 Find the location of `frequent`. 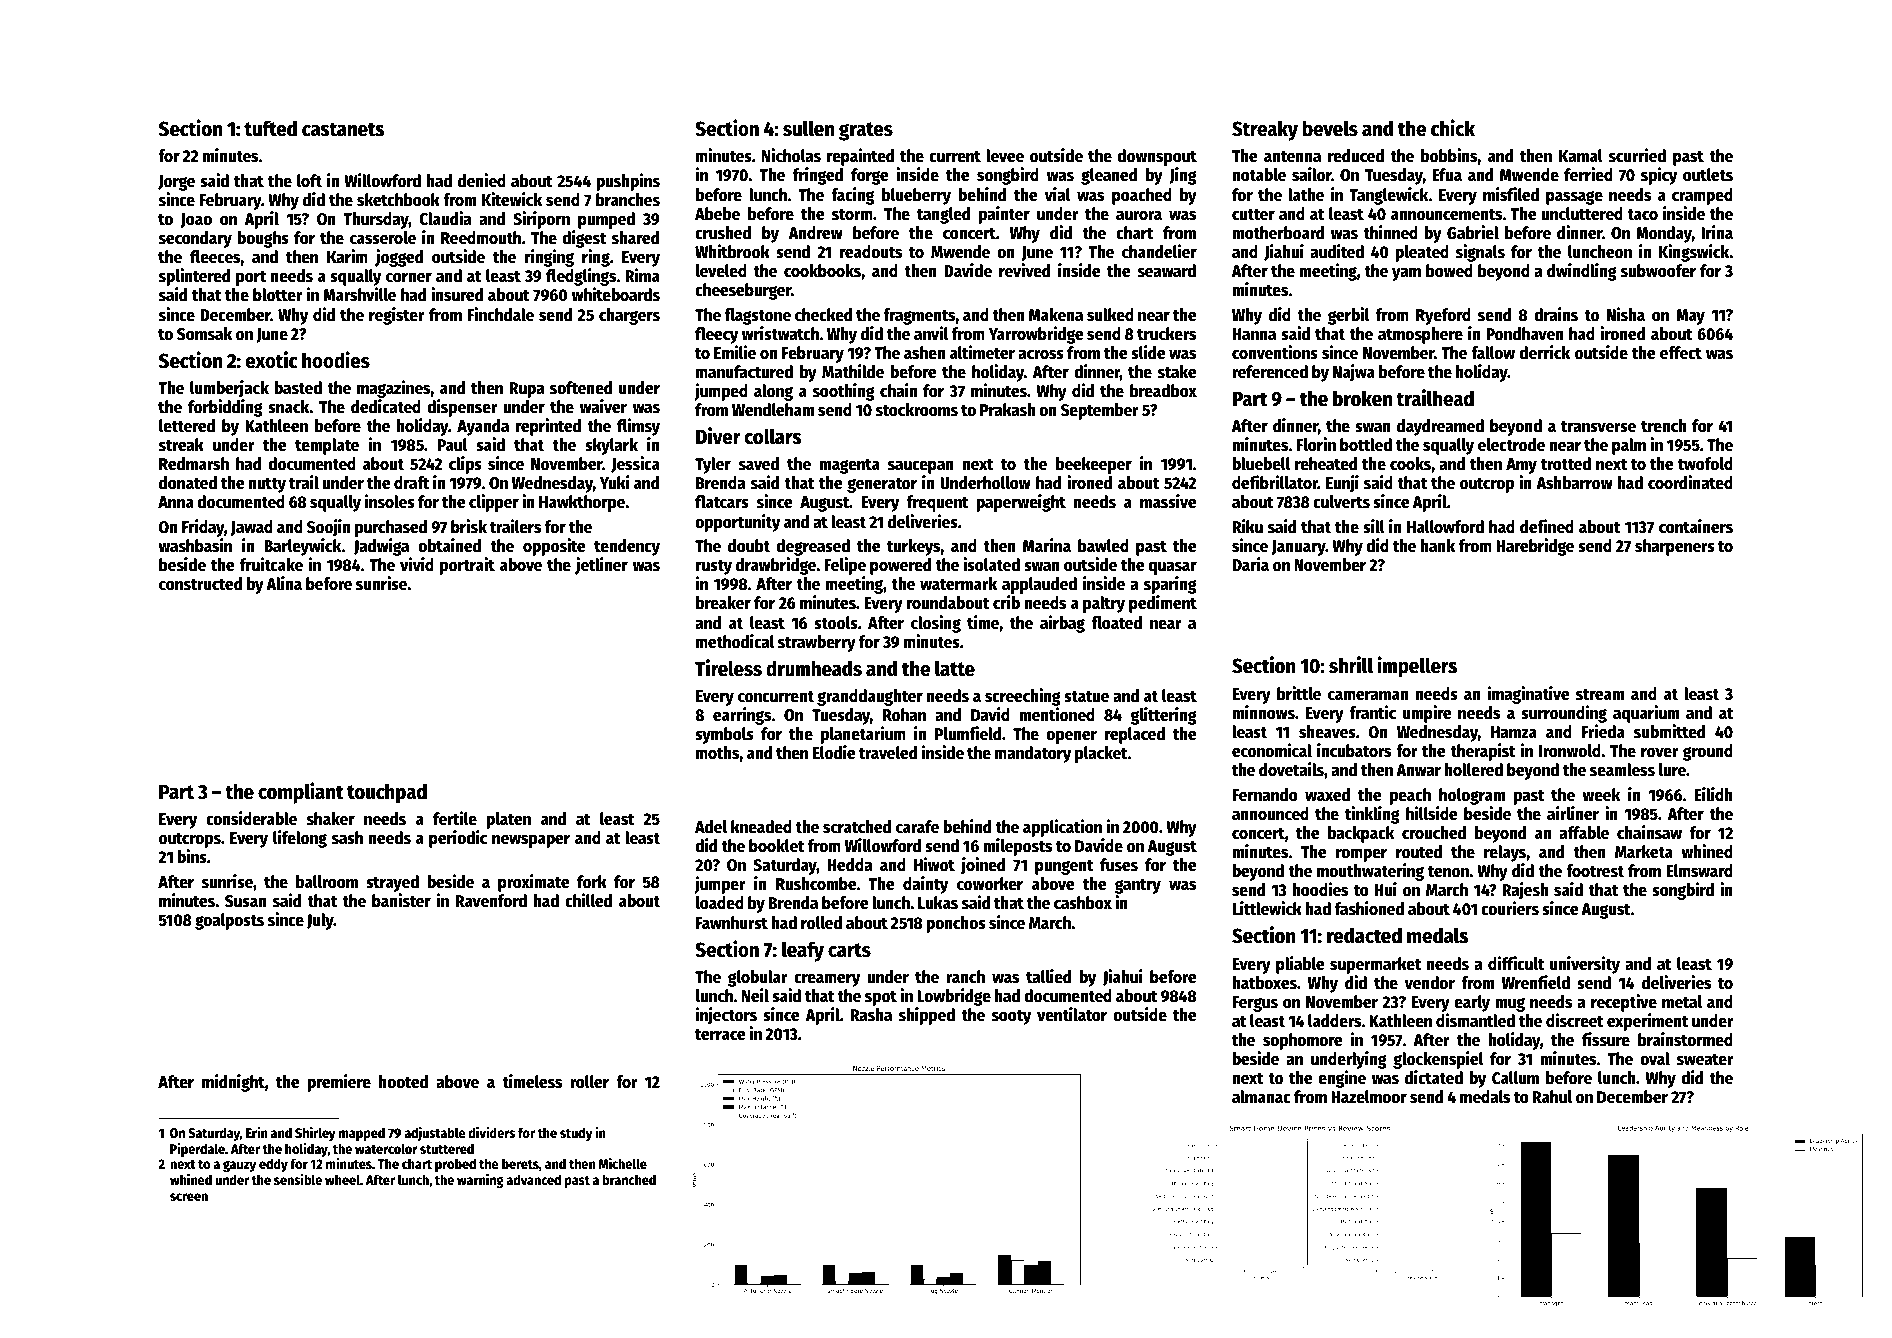

frequent is located at coordinates (938, 503).
